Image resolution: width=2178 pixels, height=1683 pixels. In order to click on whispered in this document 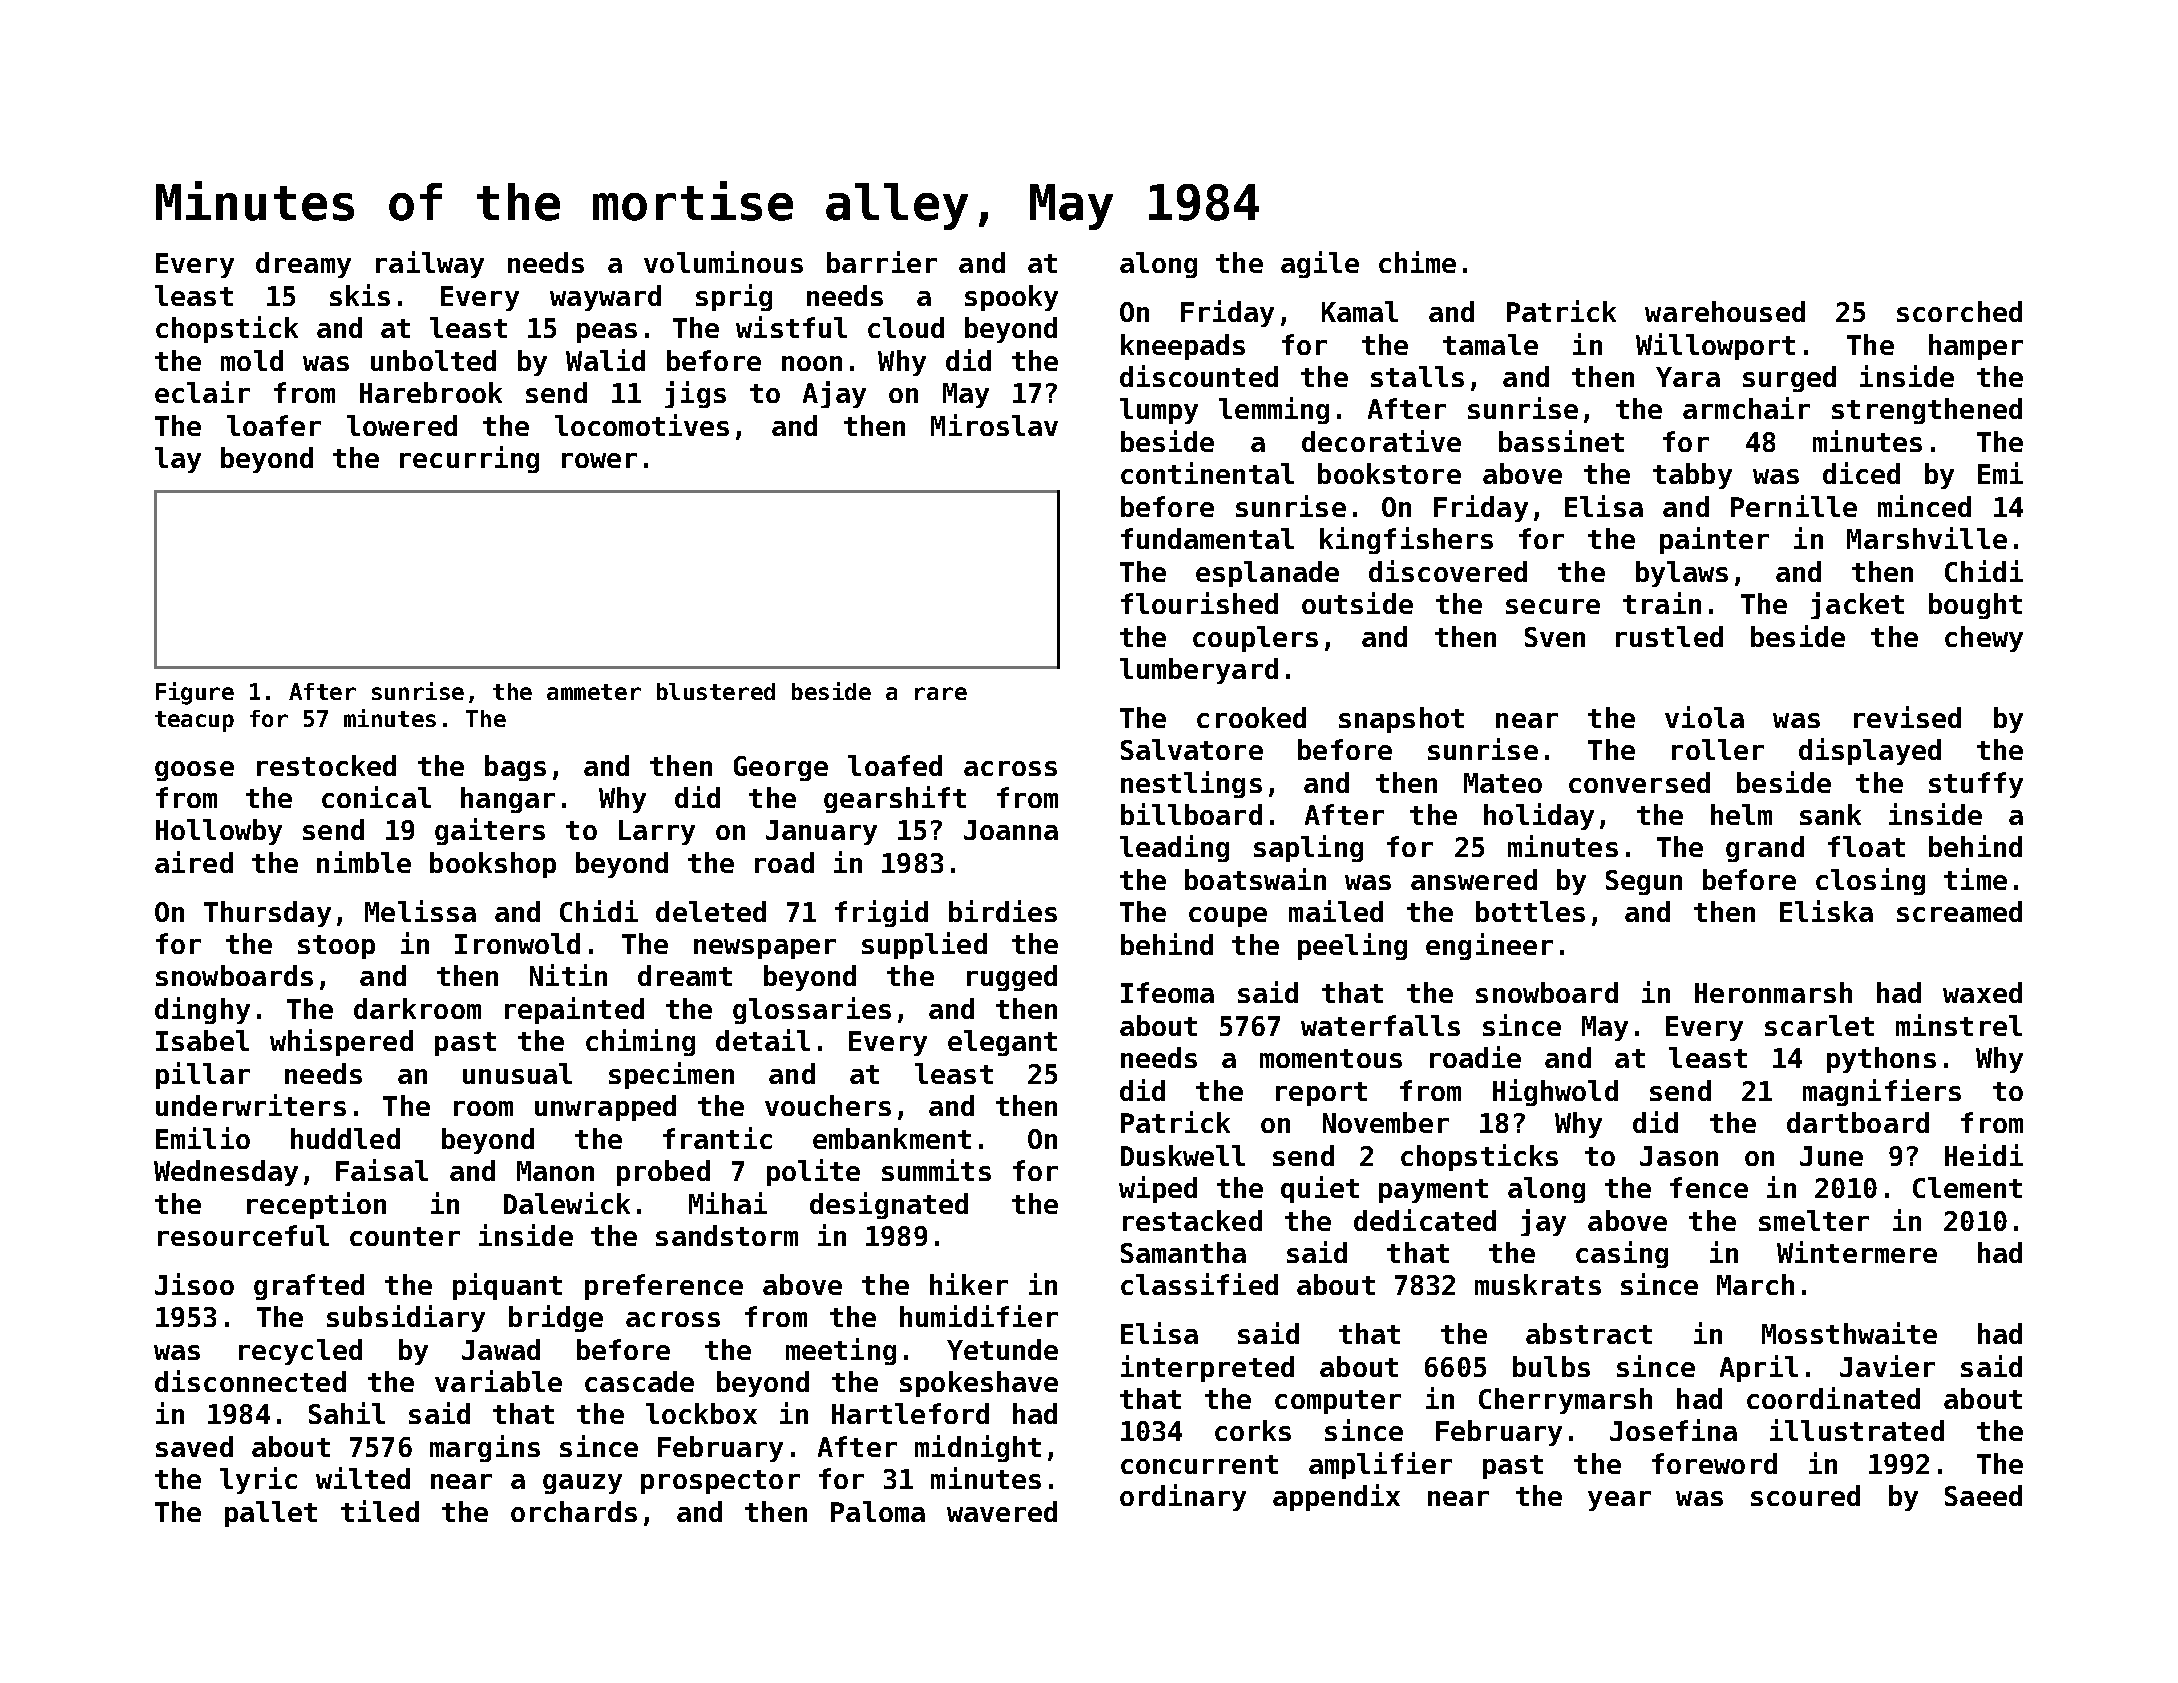, I will do `click(341, 1042)`.
